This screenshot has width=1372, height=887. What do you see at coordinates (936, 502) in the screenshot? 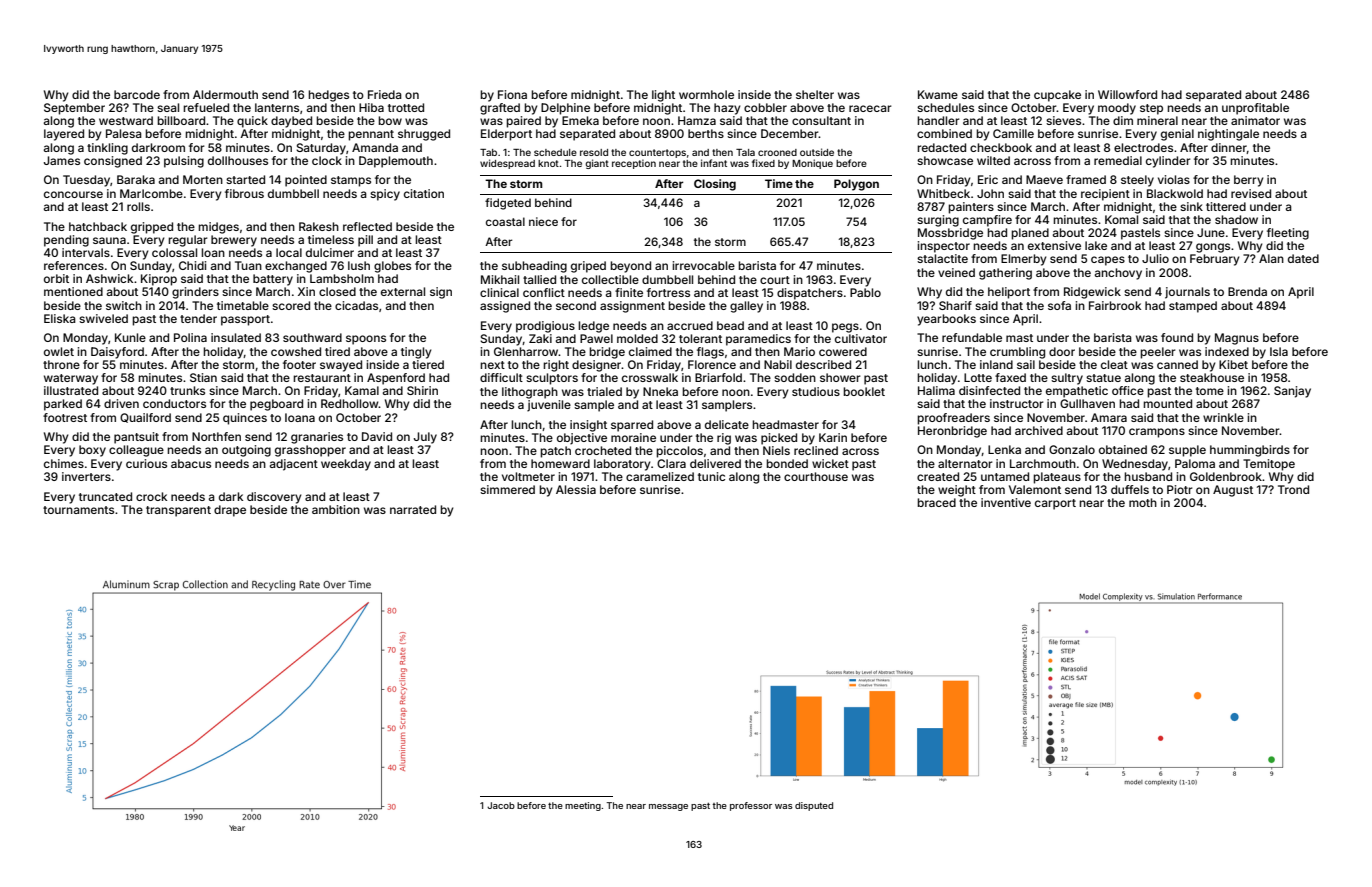
I see `braced` at bounding box center [936, 502].
